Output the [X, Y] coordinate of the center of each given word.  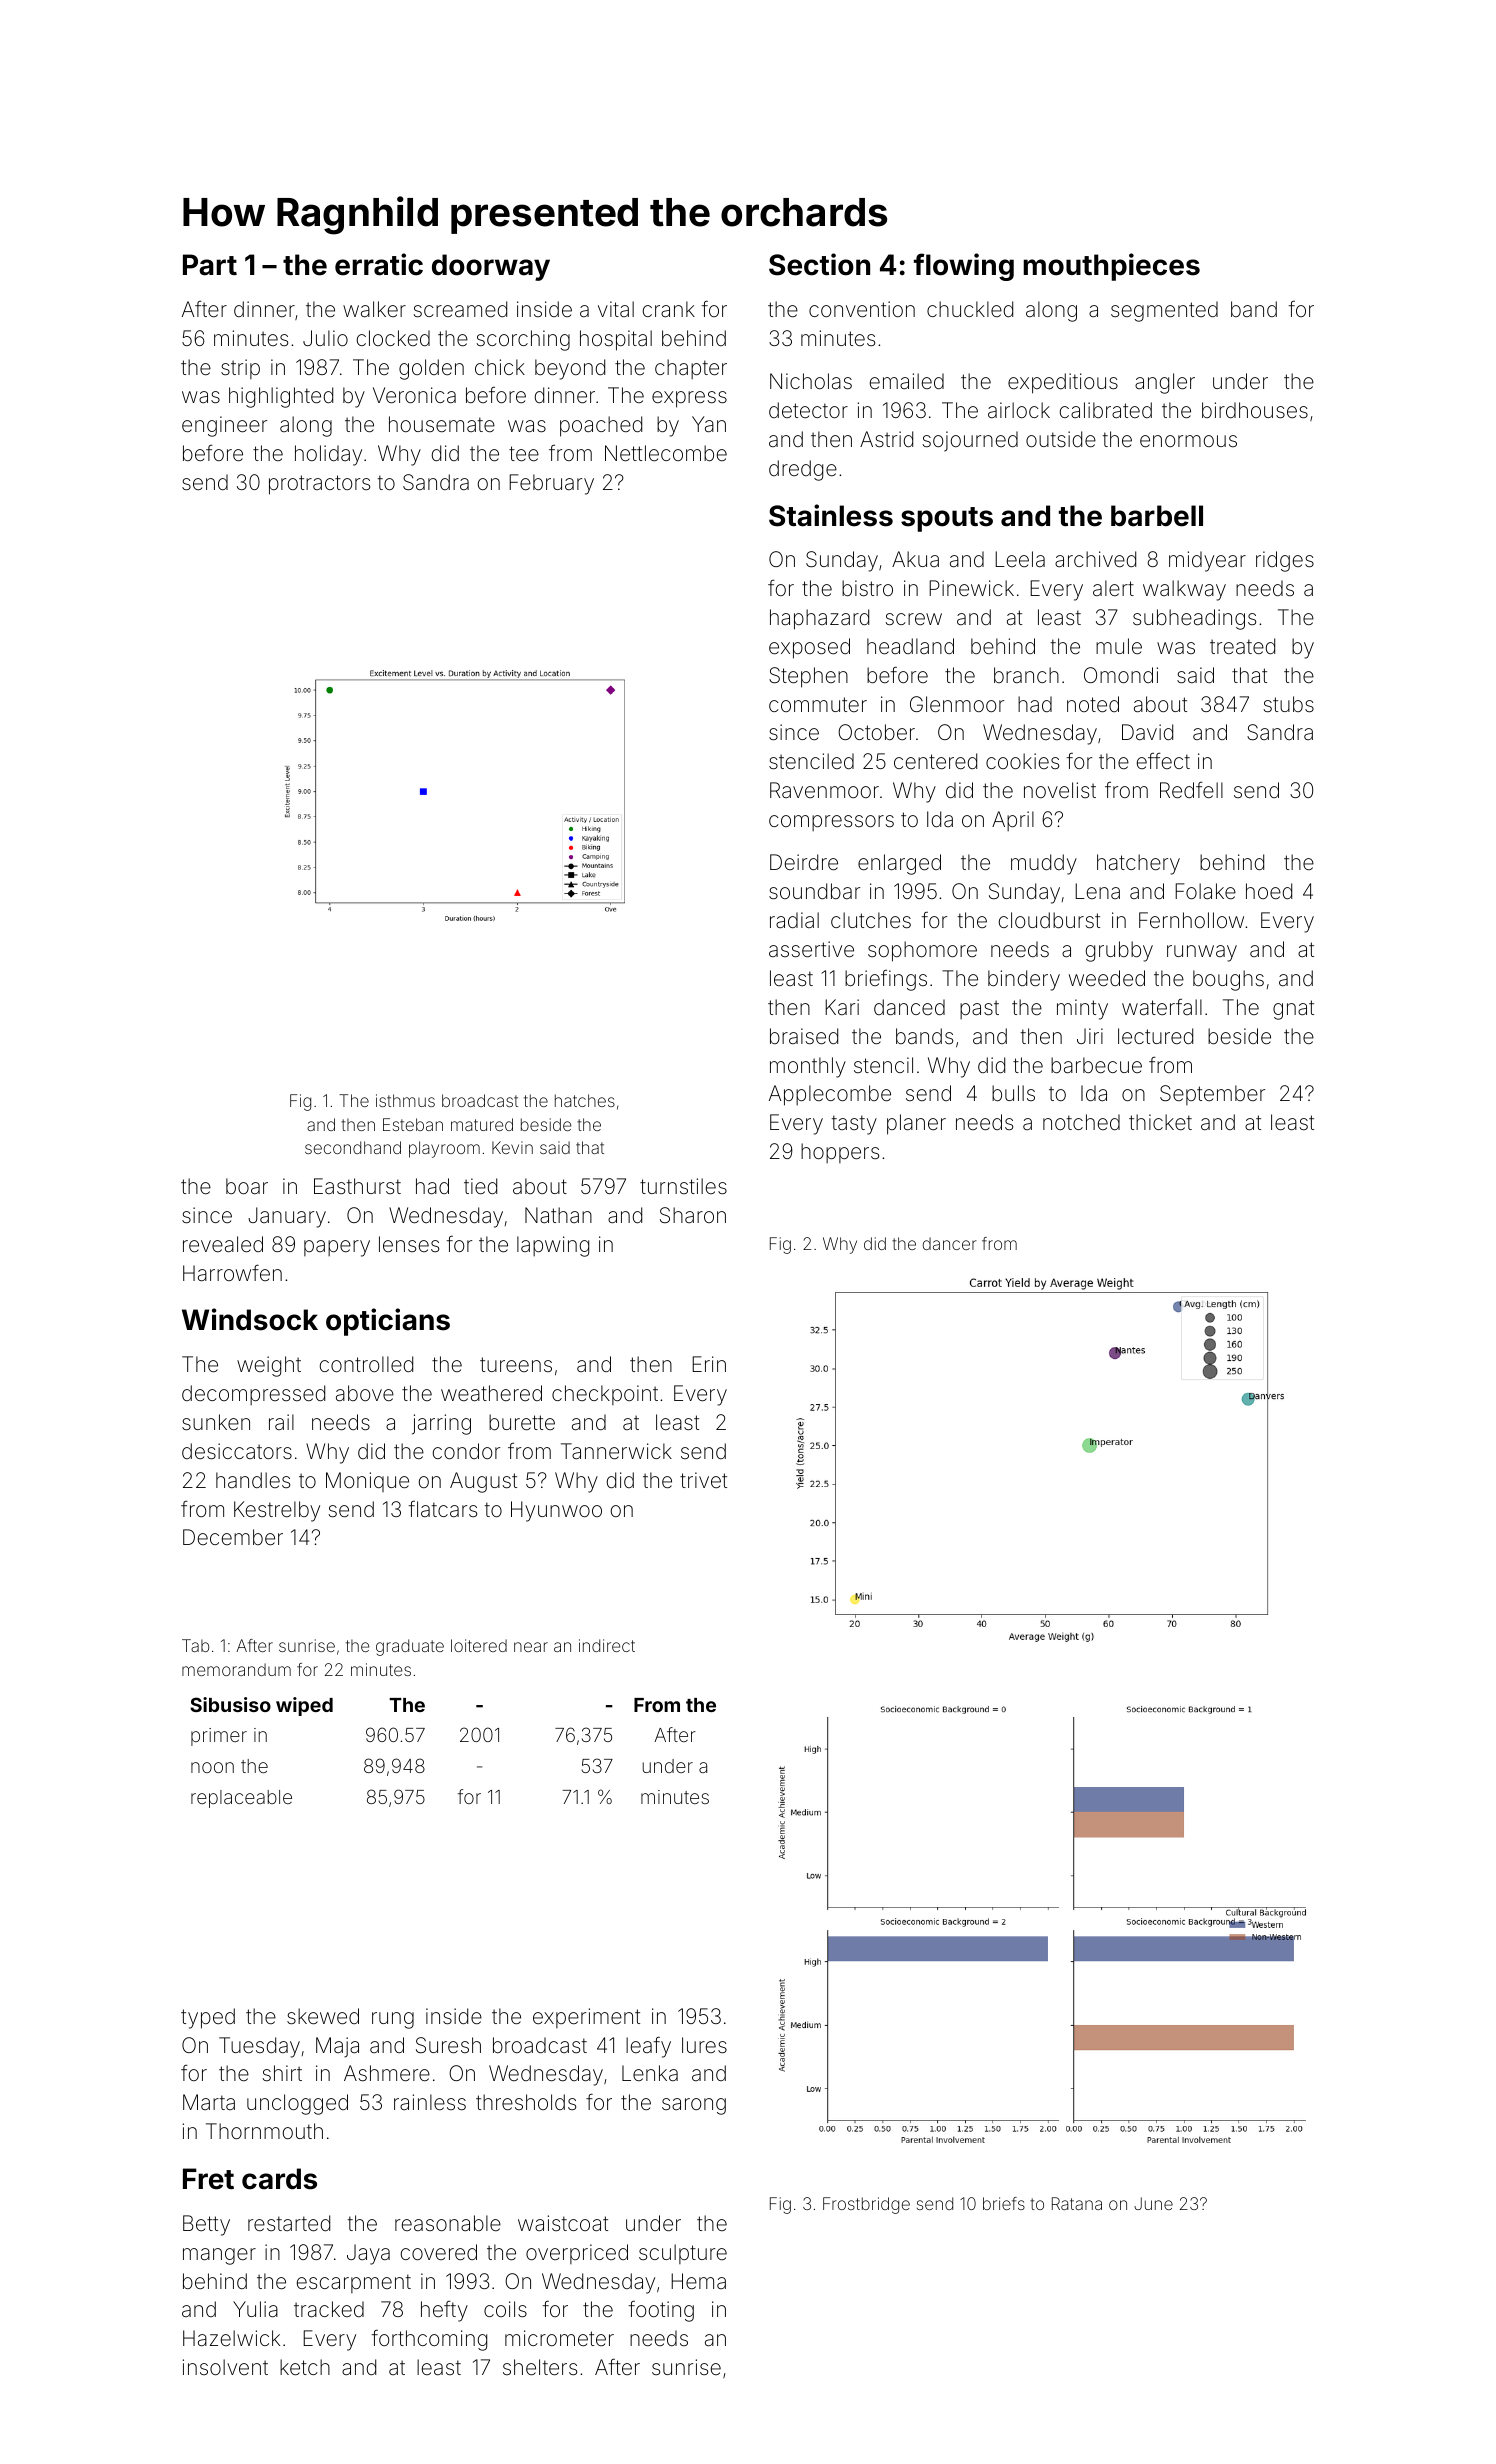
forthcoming [429, 2340]
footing [661, 2311]
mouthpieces [1111, 267]
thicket [1160, 1122]
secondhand [353, 1147]
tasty [854, 1125]
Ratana [1077, 2203]
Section [819, 264]
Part [210, 265]
